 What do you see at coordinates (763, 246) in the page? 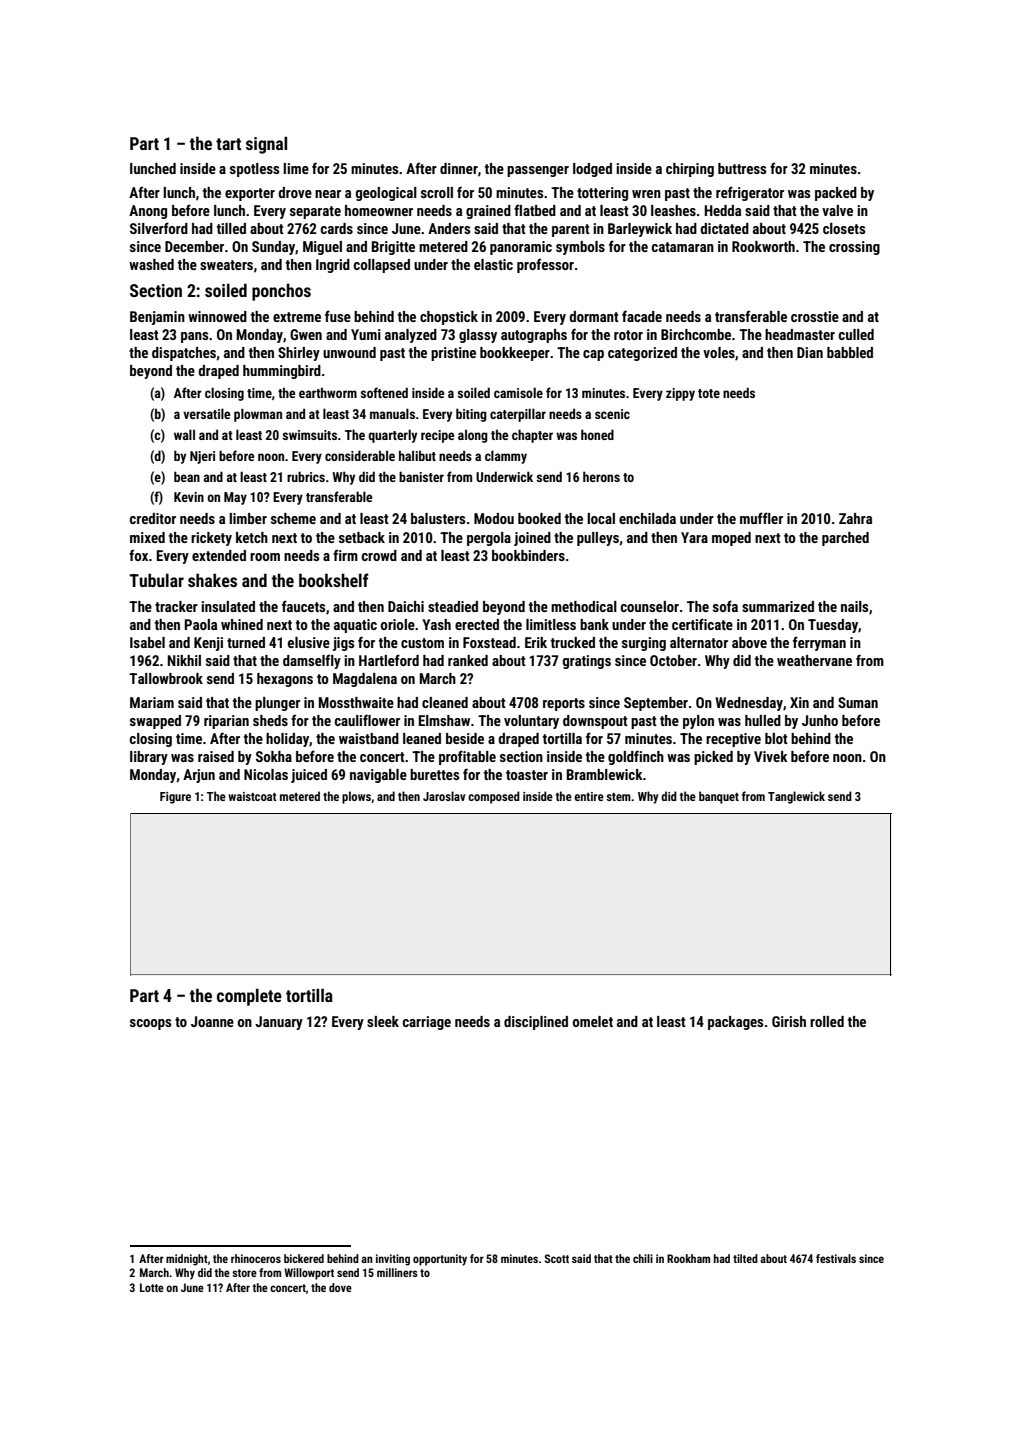
I see `Rookworth` at bounding box center [763, 246].
